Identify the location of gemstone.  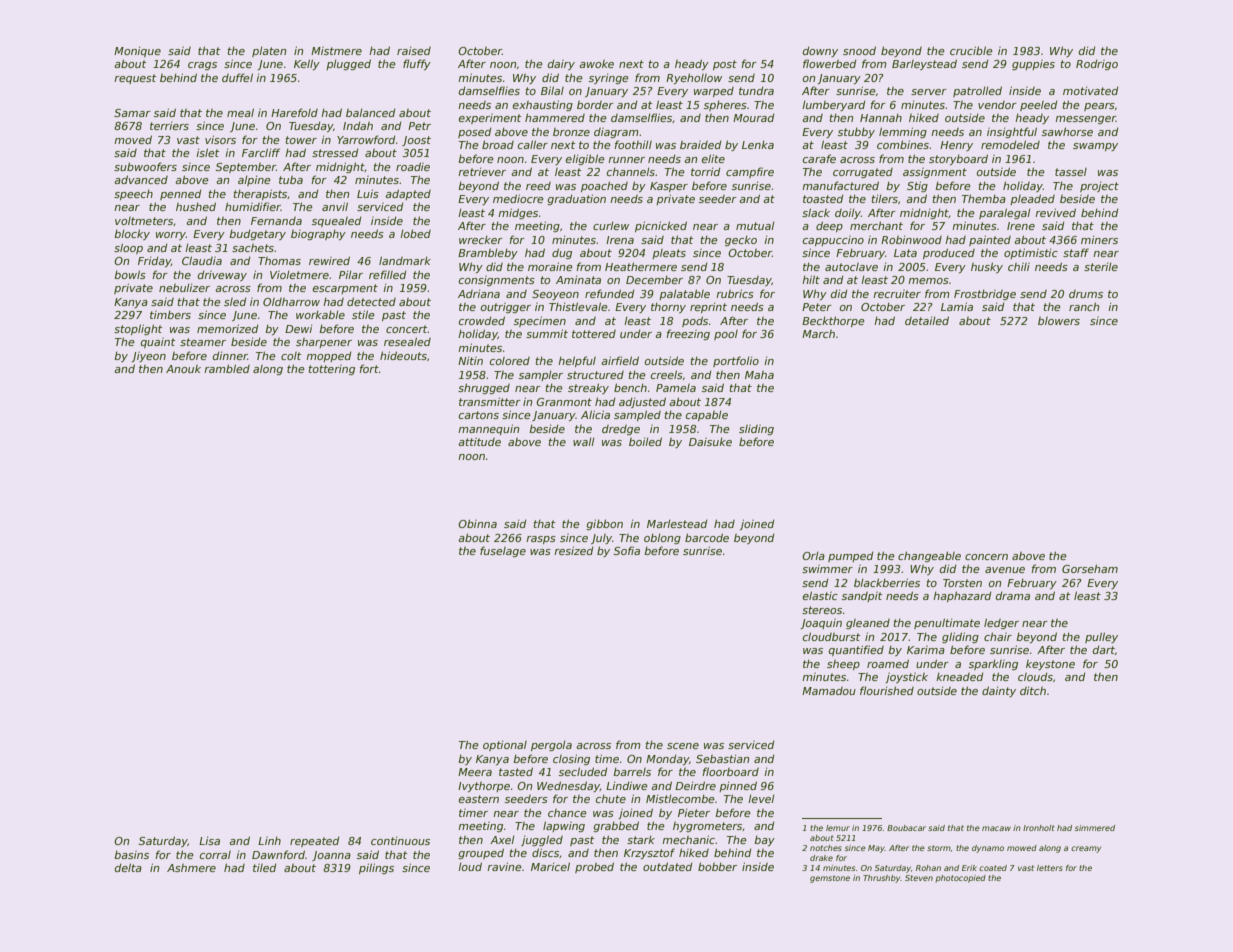
(830, 879).
